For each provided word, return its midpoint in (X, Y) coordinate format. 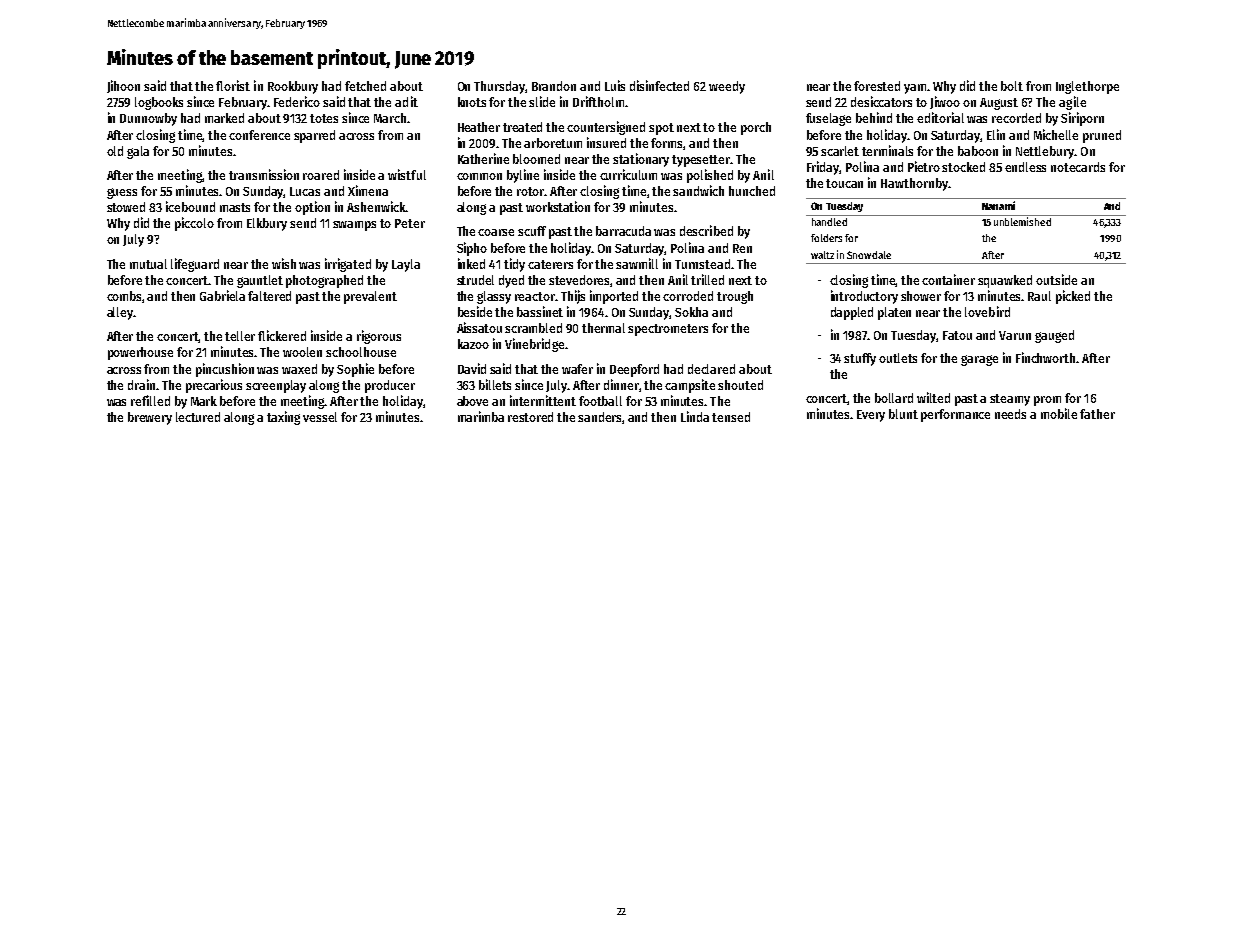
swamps (354, 226)
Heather (479, 127)
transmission (264, 174)
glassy (494, 297)
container (948, 279)
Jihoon (123, 86)
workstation (558, 206)
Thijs (573, 297)
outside (1056, 279)
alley (120, 313)
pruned (1102, 136)
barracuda (623, 231)
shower (921, 296)
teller (240, 336)
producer (390, 386)
